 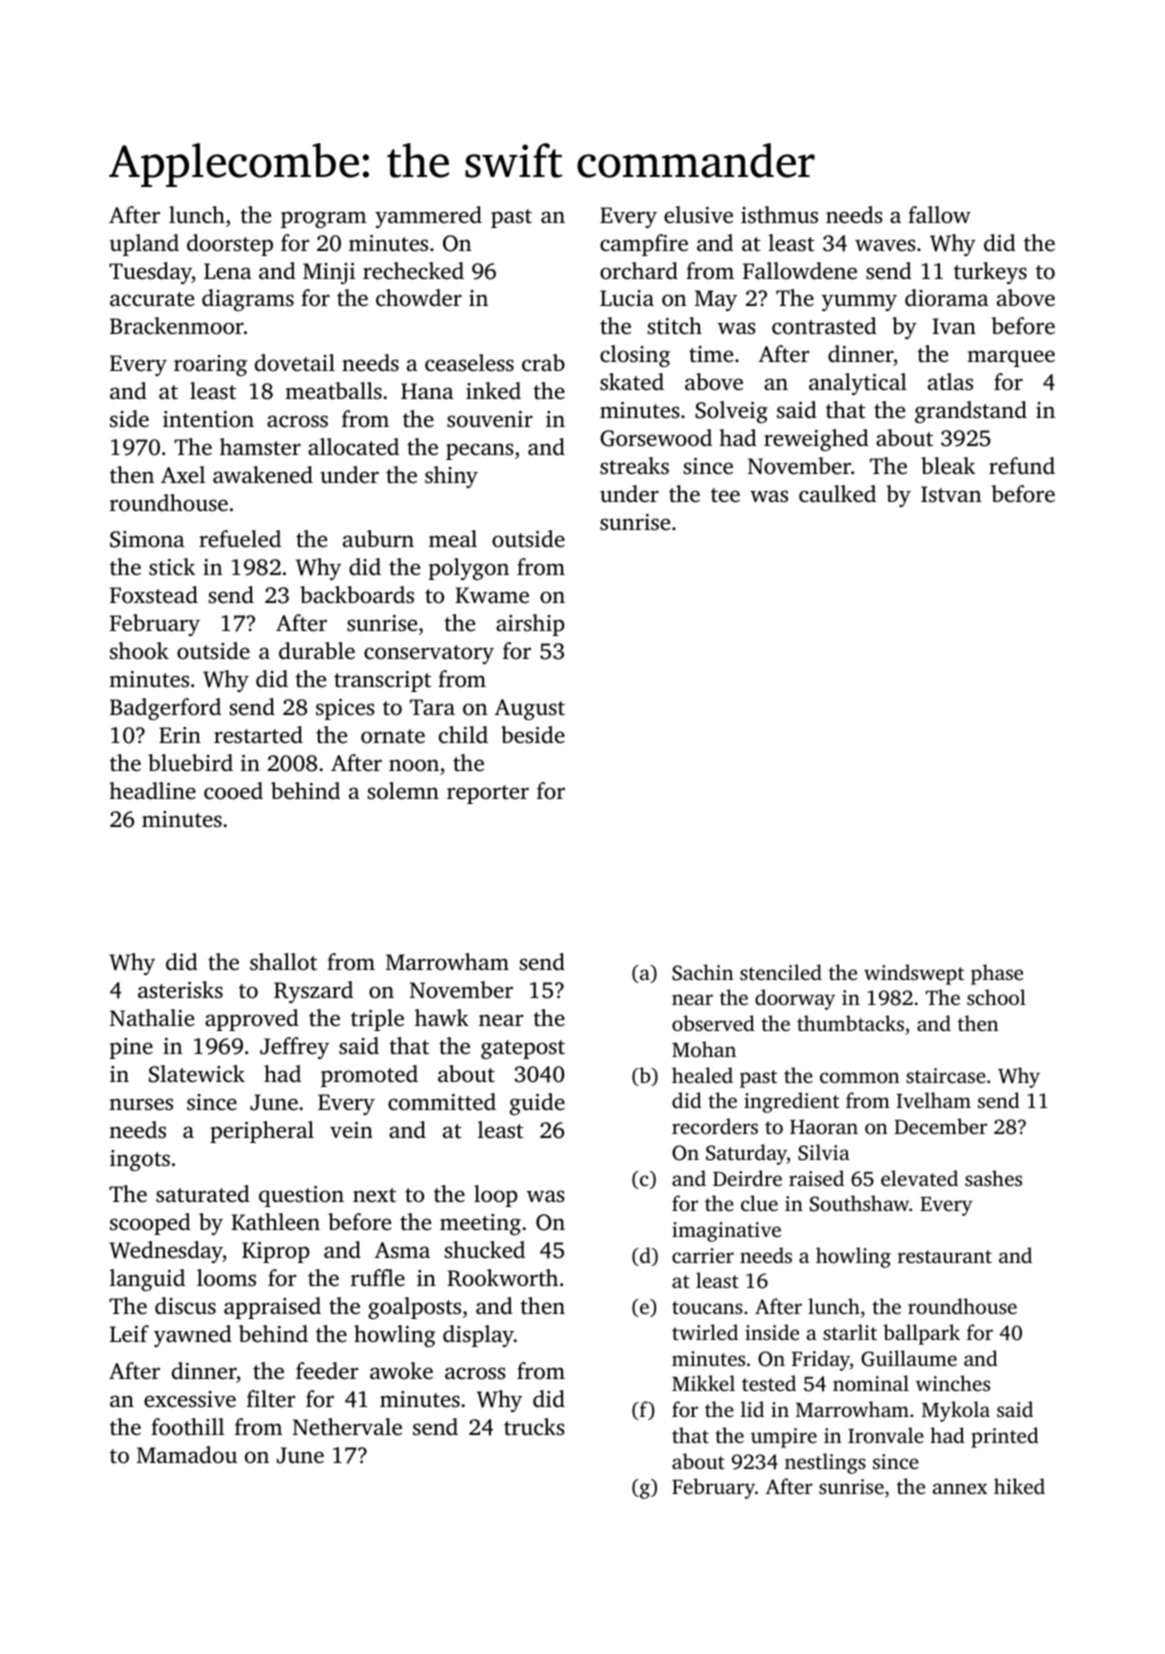 What do you see at coordinates (885, 245) in the screenshot?
I see `waves` at bounding box center [885, 245].
